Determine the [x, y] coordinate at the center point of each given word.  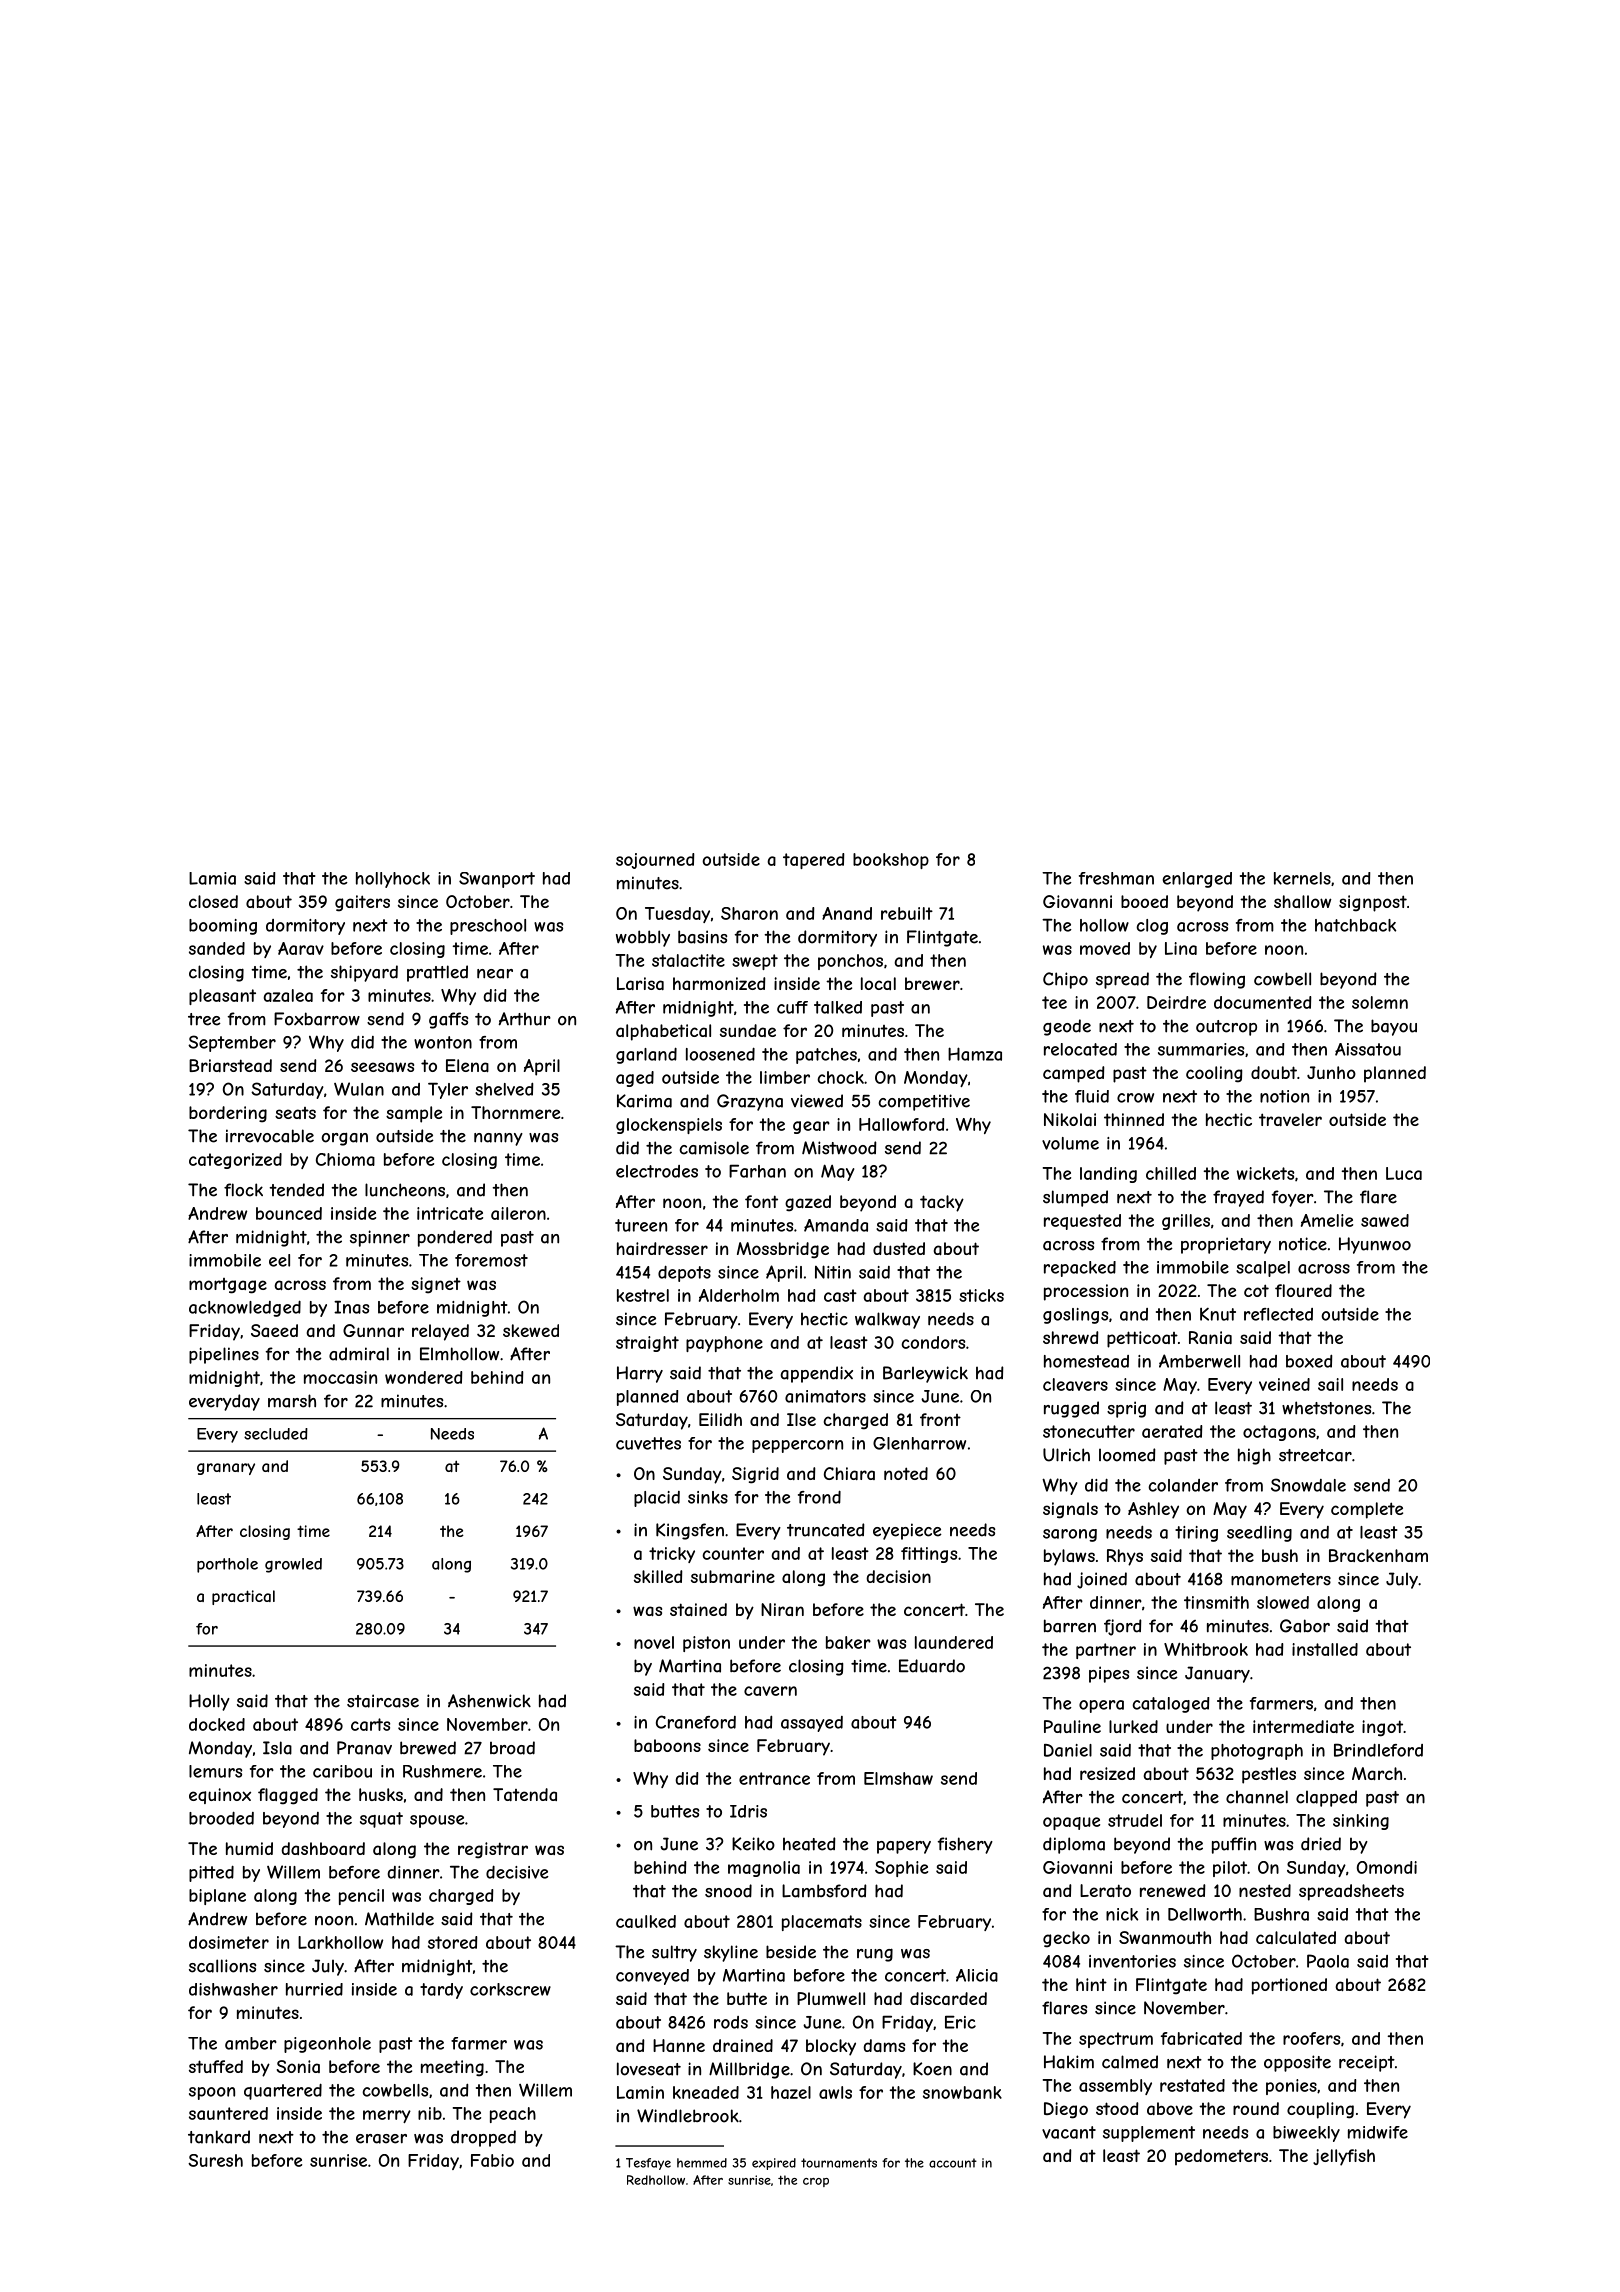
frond [819, 1497]
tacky [942, 1203]
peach [513, 2115]
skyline [731, 1953]
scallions [222, 1966]
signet [436, 1285]
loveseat [649, 2069]
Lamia [212, 878]
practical [243, 1597]
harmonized [719, 983]
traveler [1290, 1119]
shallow [1302, 901]
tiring [1196, 1534]
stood [1117, 2108]
